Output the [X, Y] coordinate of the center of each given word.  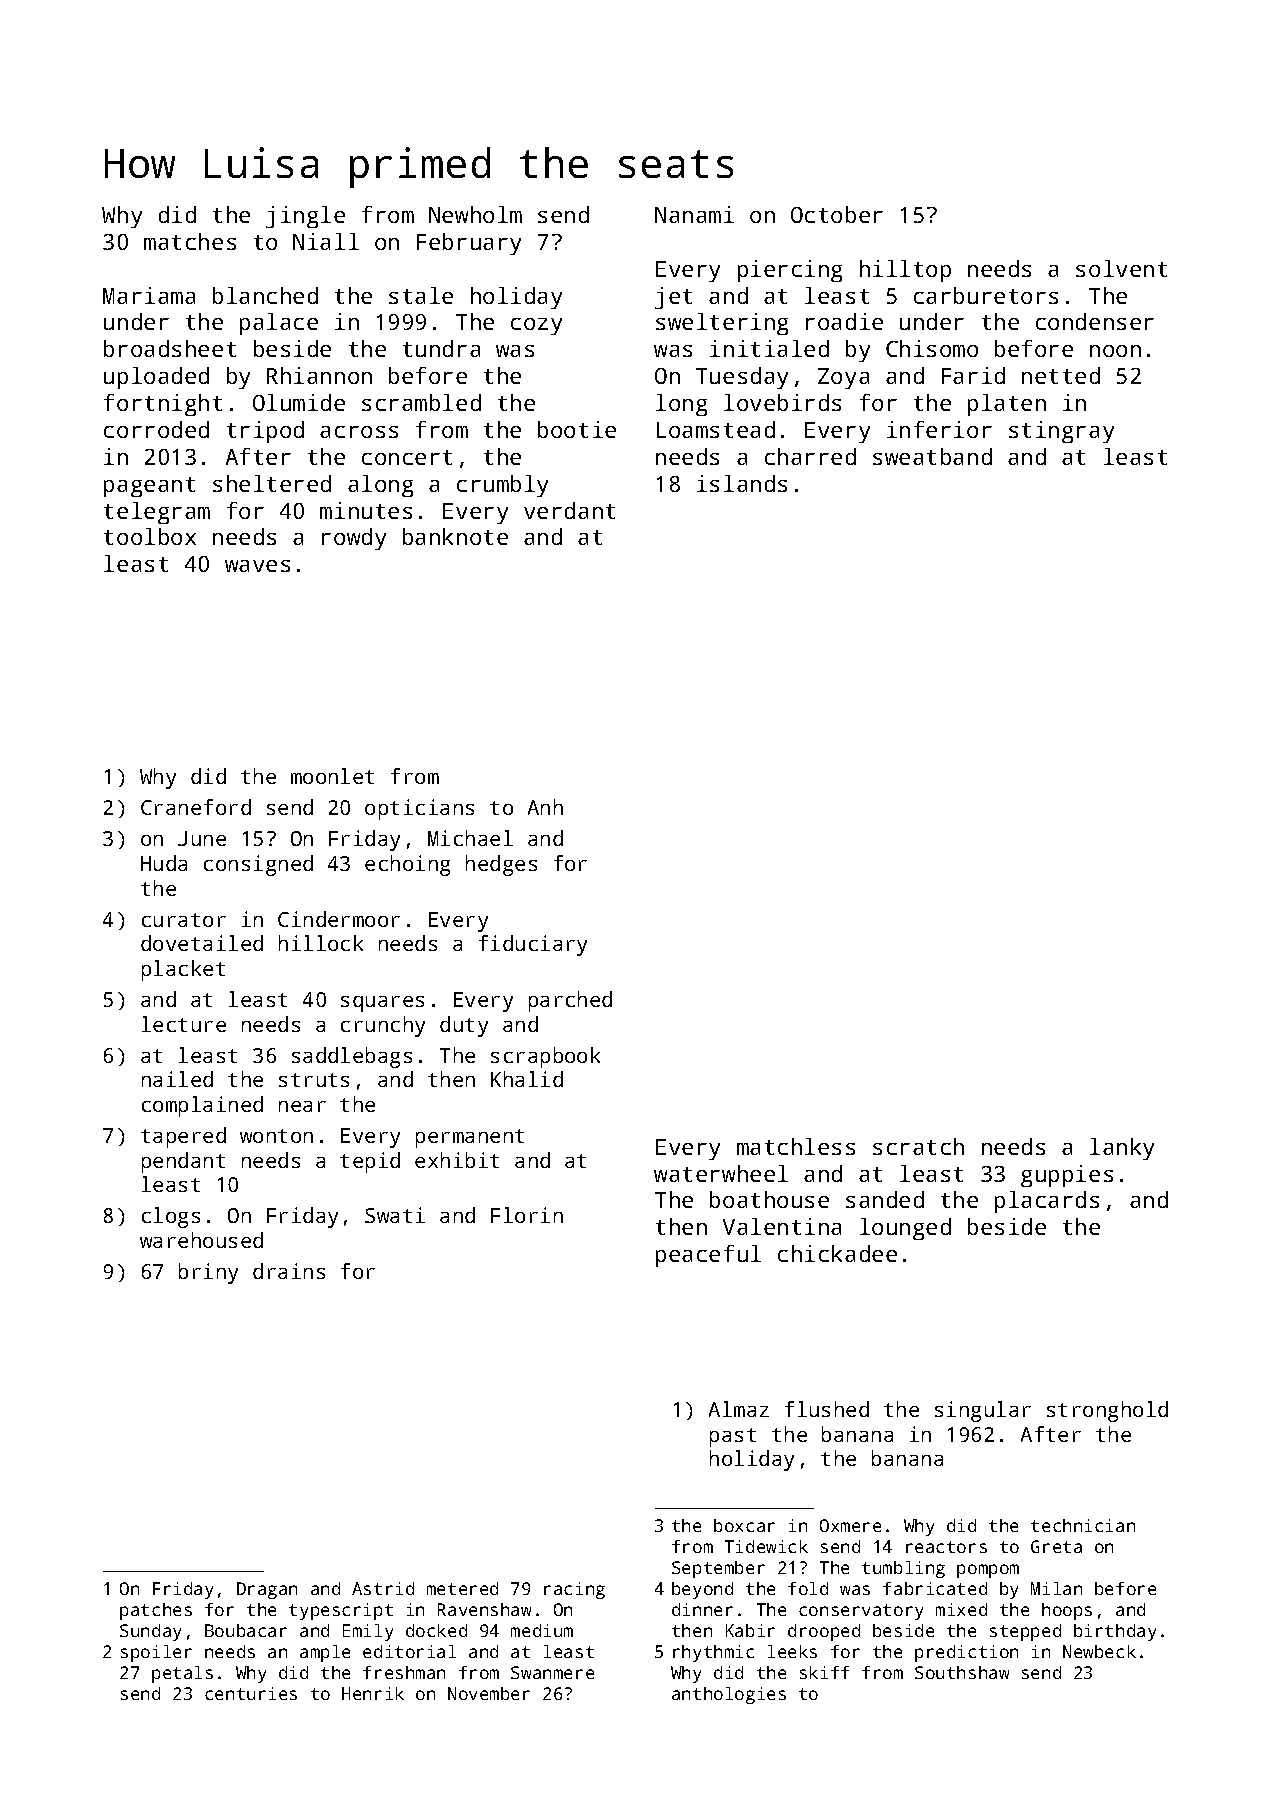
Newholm [475, 214]
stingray [1061, 432]
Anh [545, 807]
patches [156, 1611]
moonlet [332, 776]
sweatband [932, 456]
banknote [455, 536]
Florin [527, 1215]
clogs [171, 1217]
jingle [305, 217]
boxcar [744, 1525]
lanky [1122, 1149]
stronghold [1107, 1411]
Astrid [383, 1588]
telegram [157, 513]
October [837, 214]
